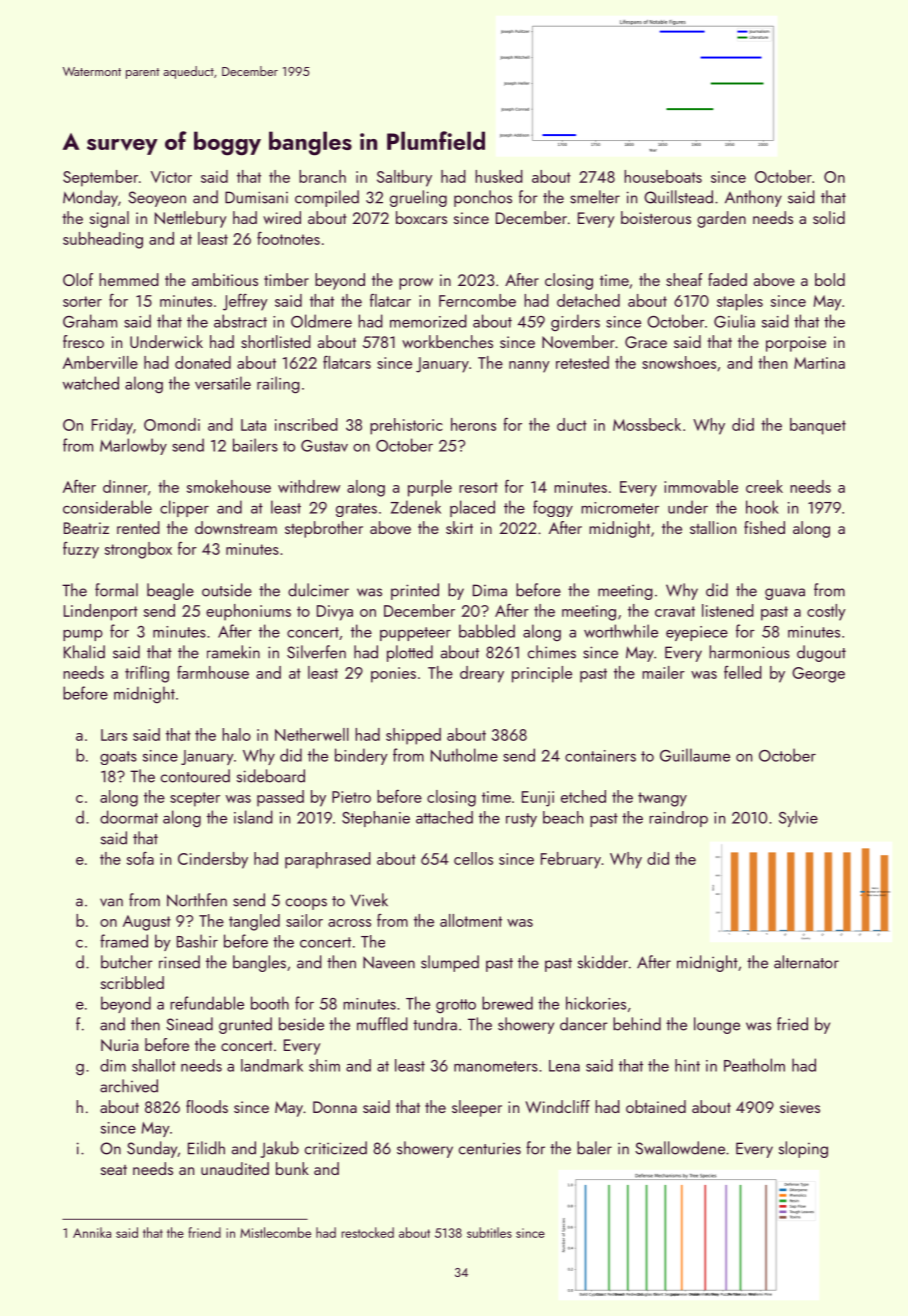 The image size is (908, 1316). I want to click on hook, so click(762, 507).
